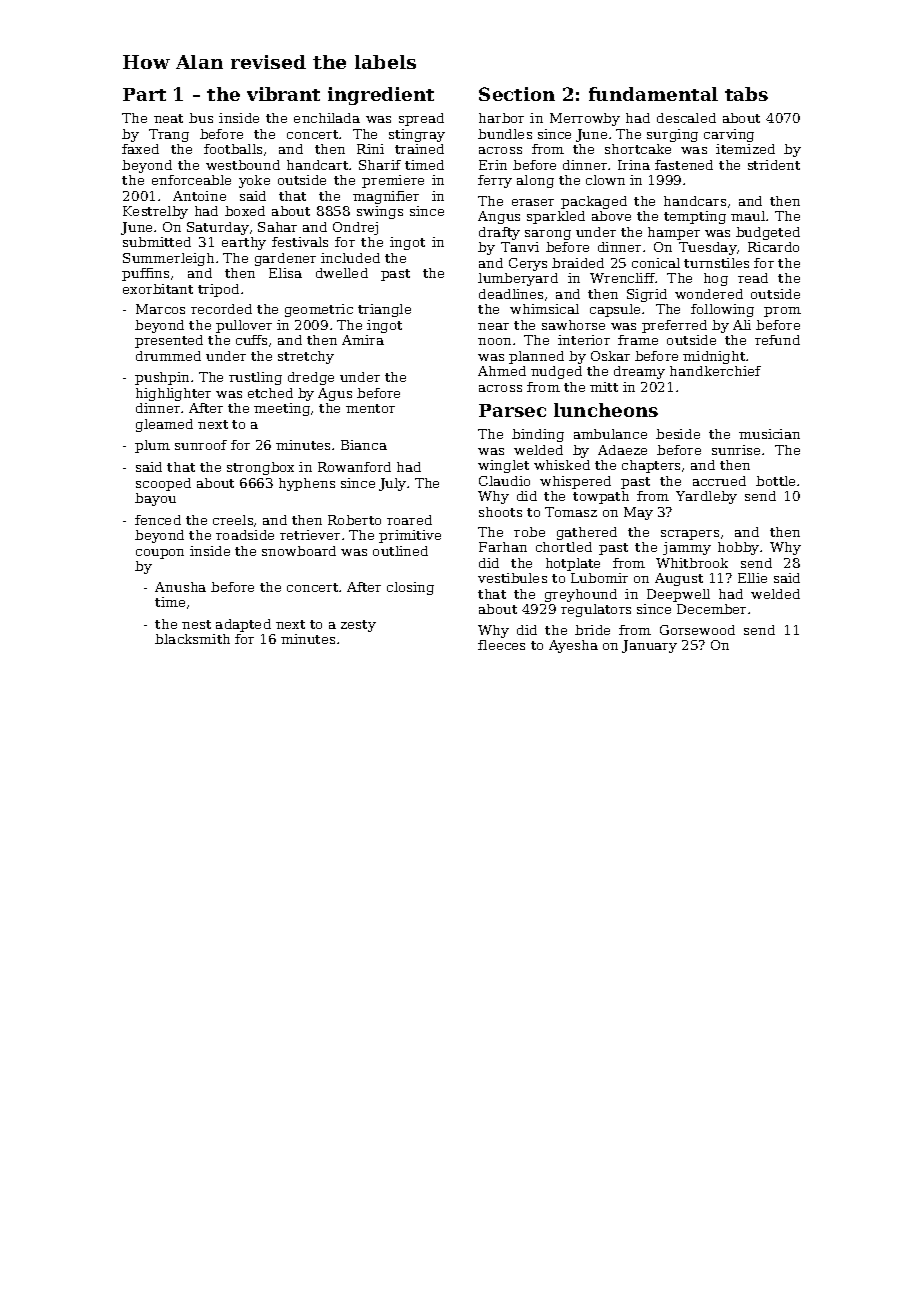 Image resolution: width=924 pixels, height=1308 pixels. What do you see at coordinates (144, 94) in the screenshot?
I see `Part` at bounding box center [144, 94].
